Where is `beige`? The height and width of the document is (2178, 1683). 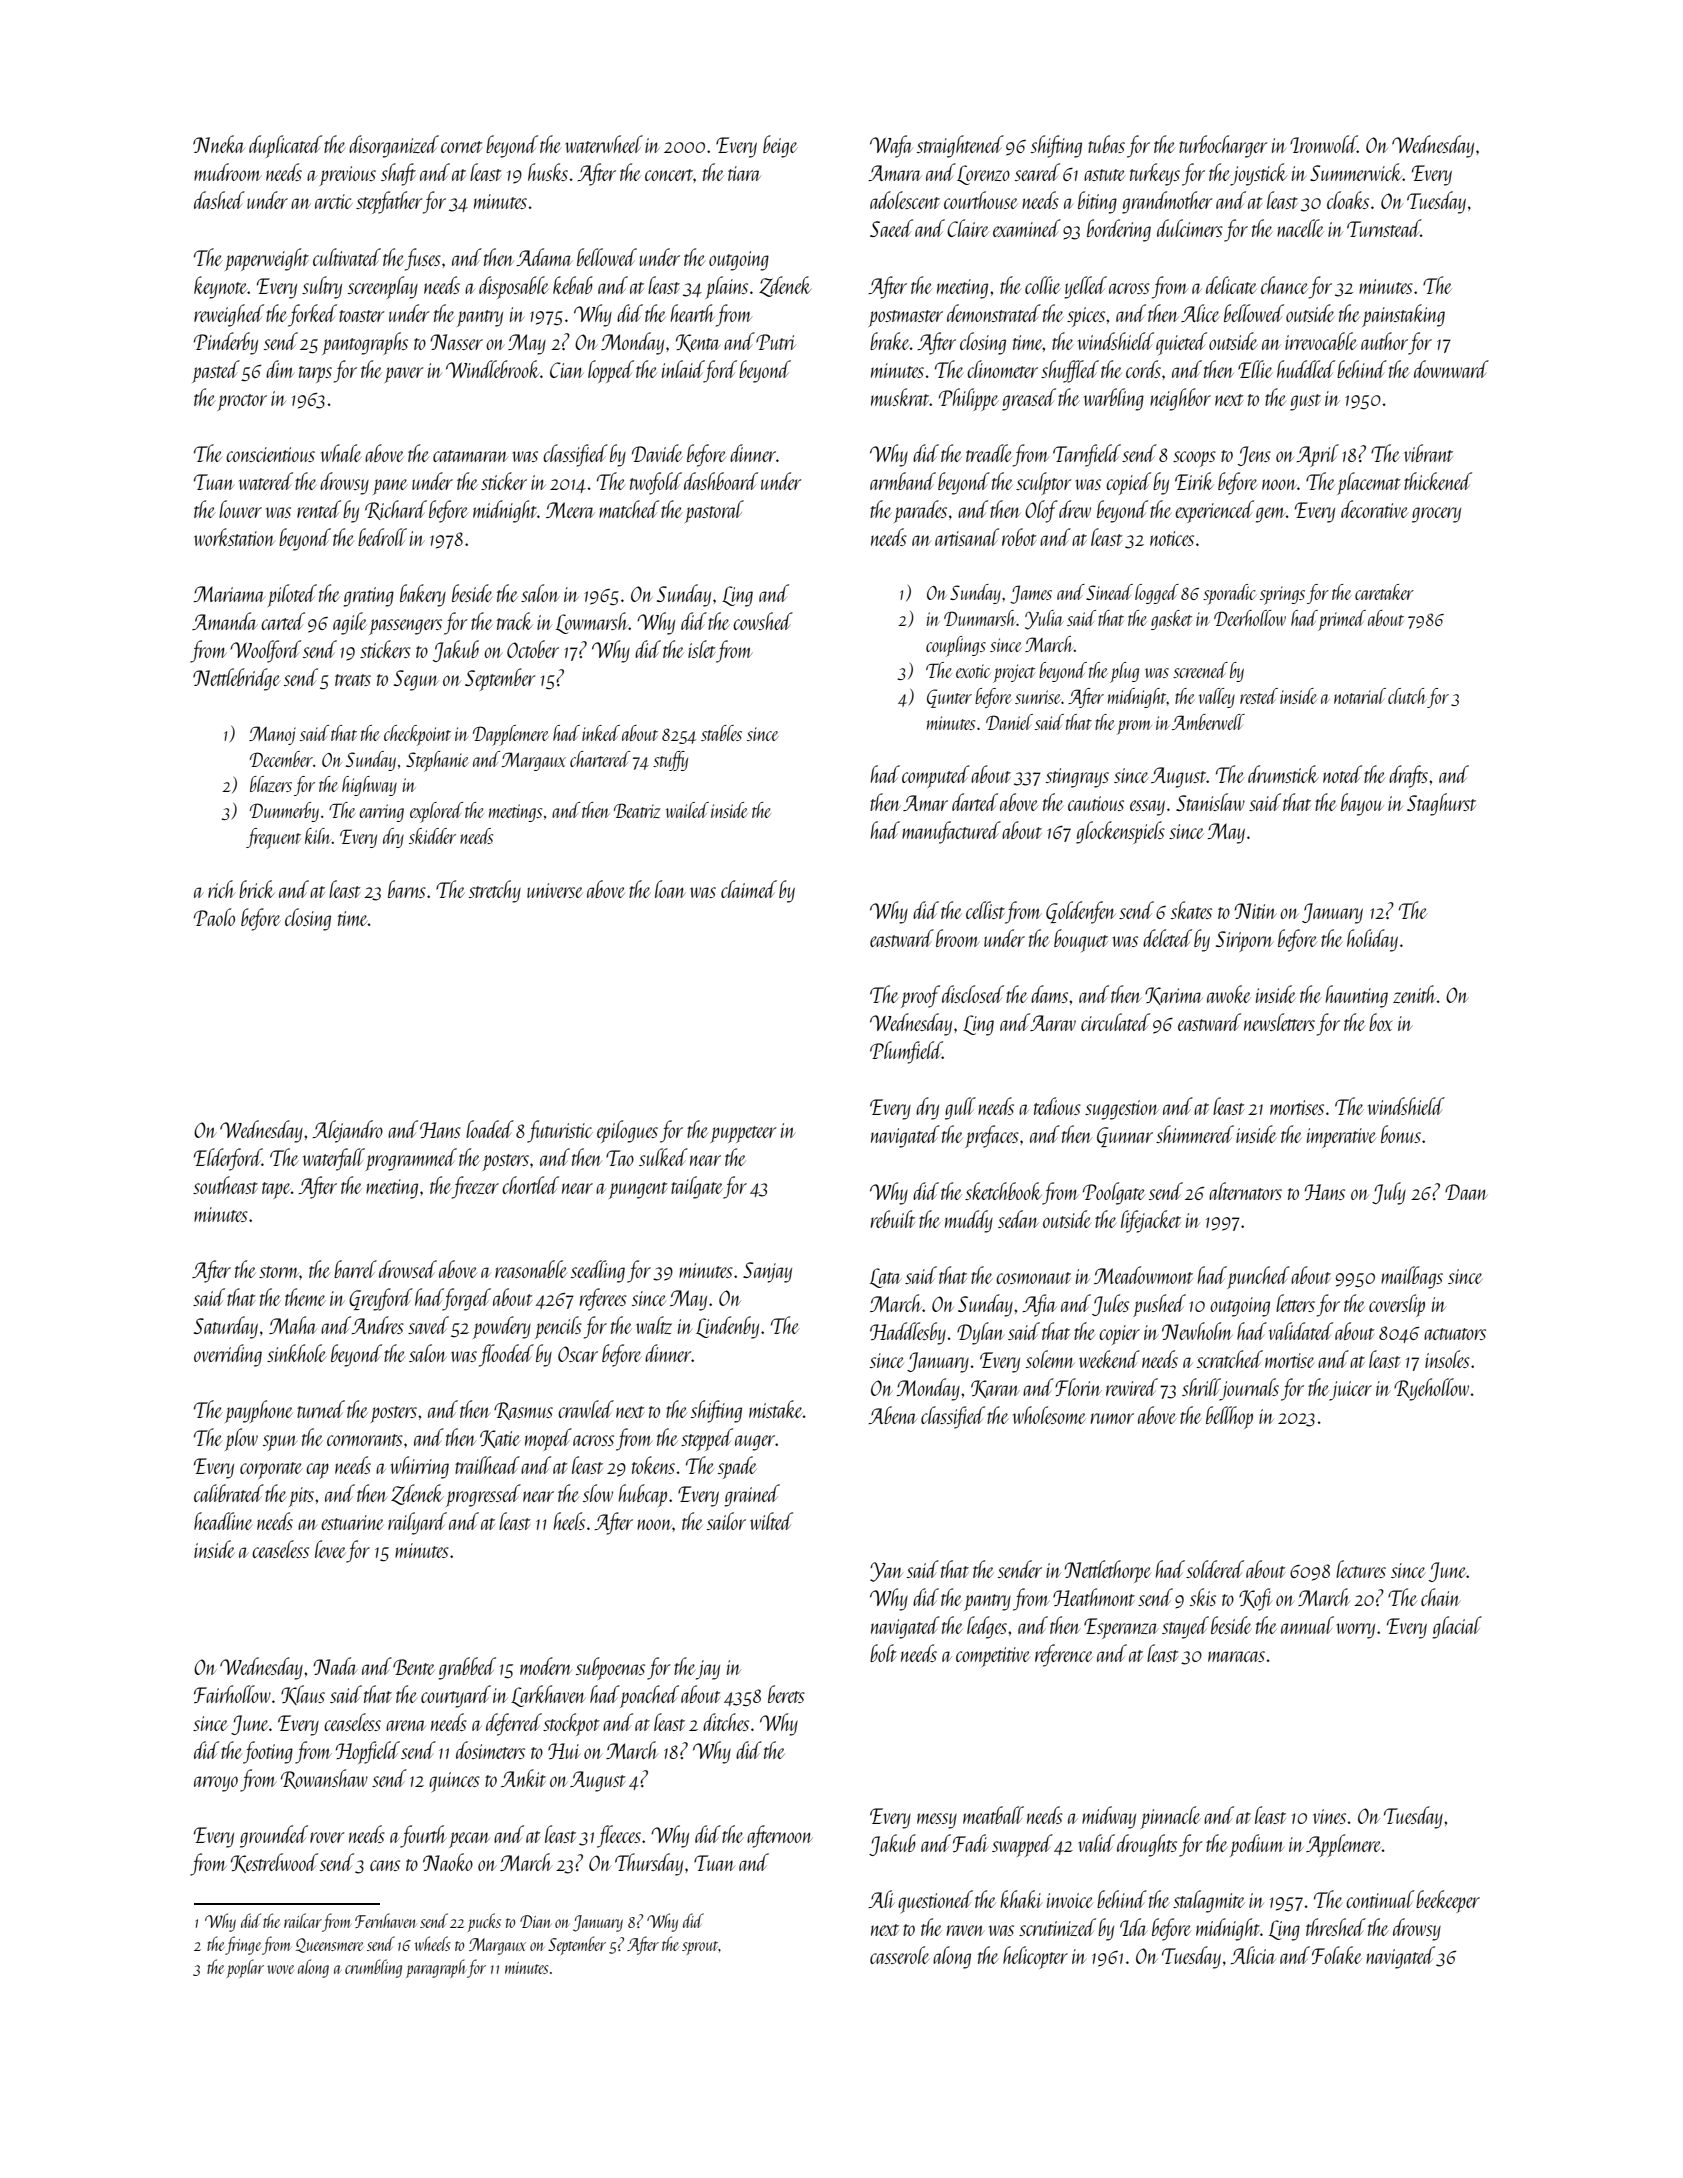
beige is located at coordinates (780, 146).
